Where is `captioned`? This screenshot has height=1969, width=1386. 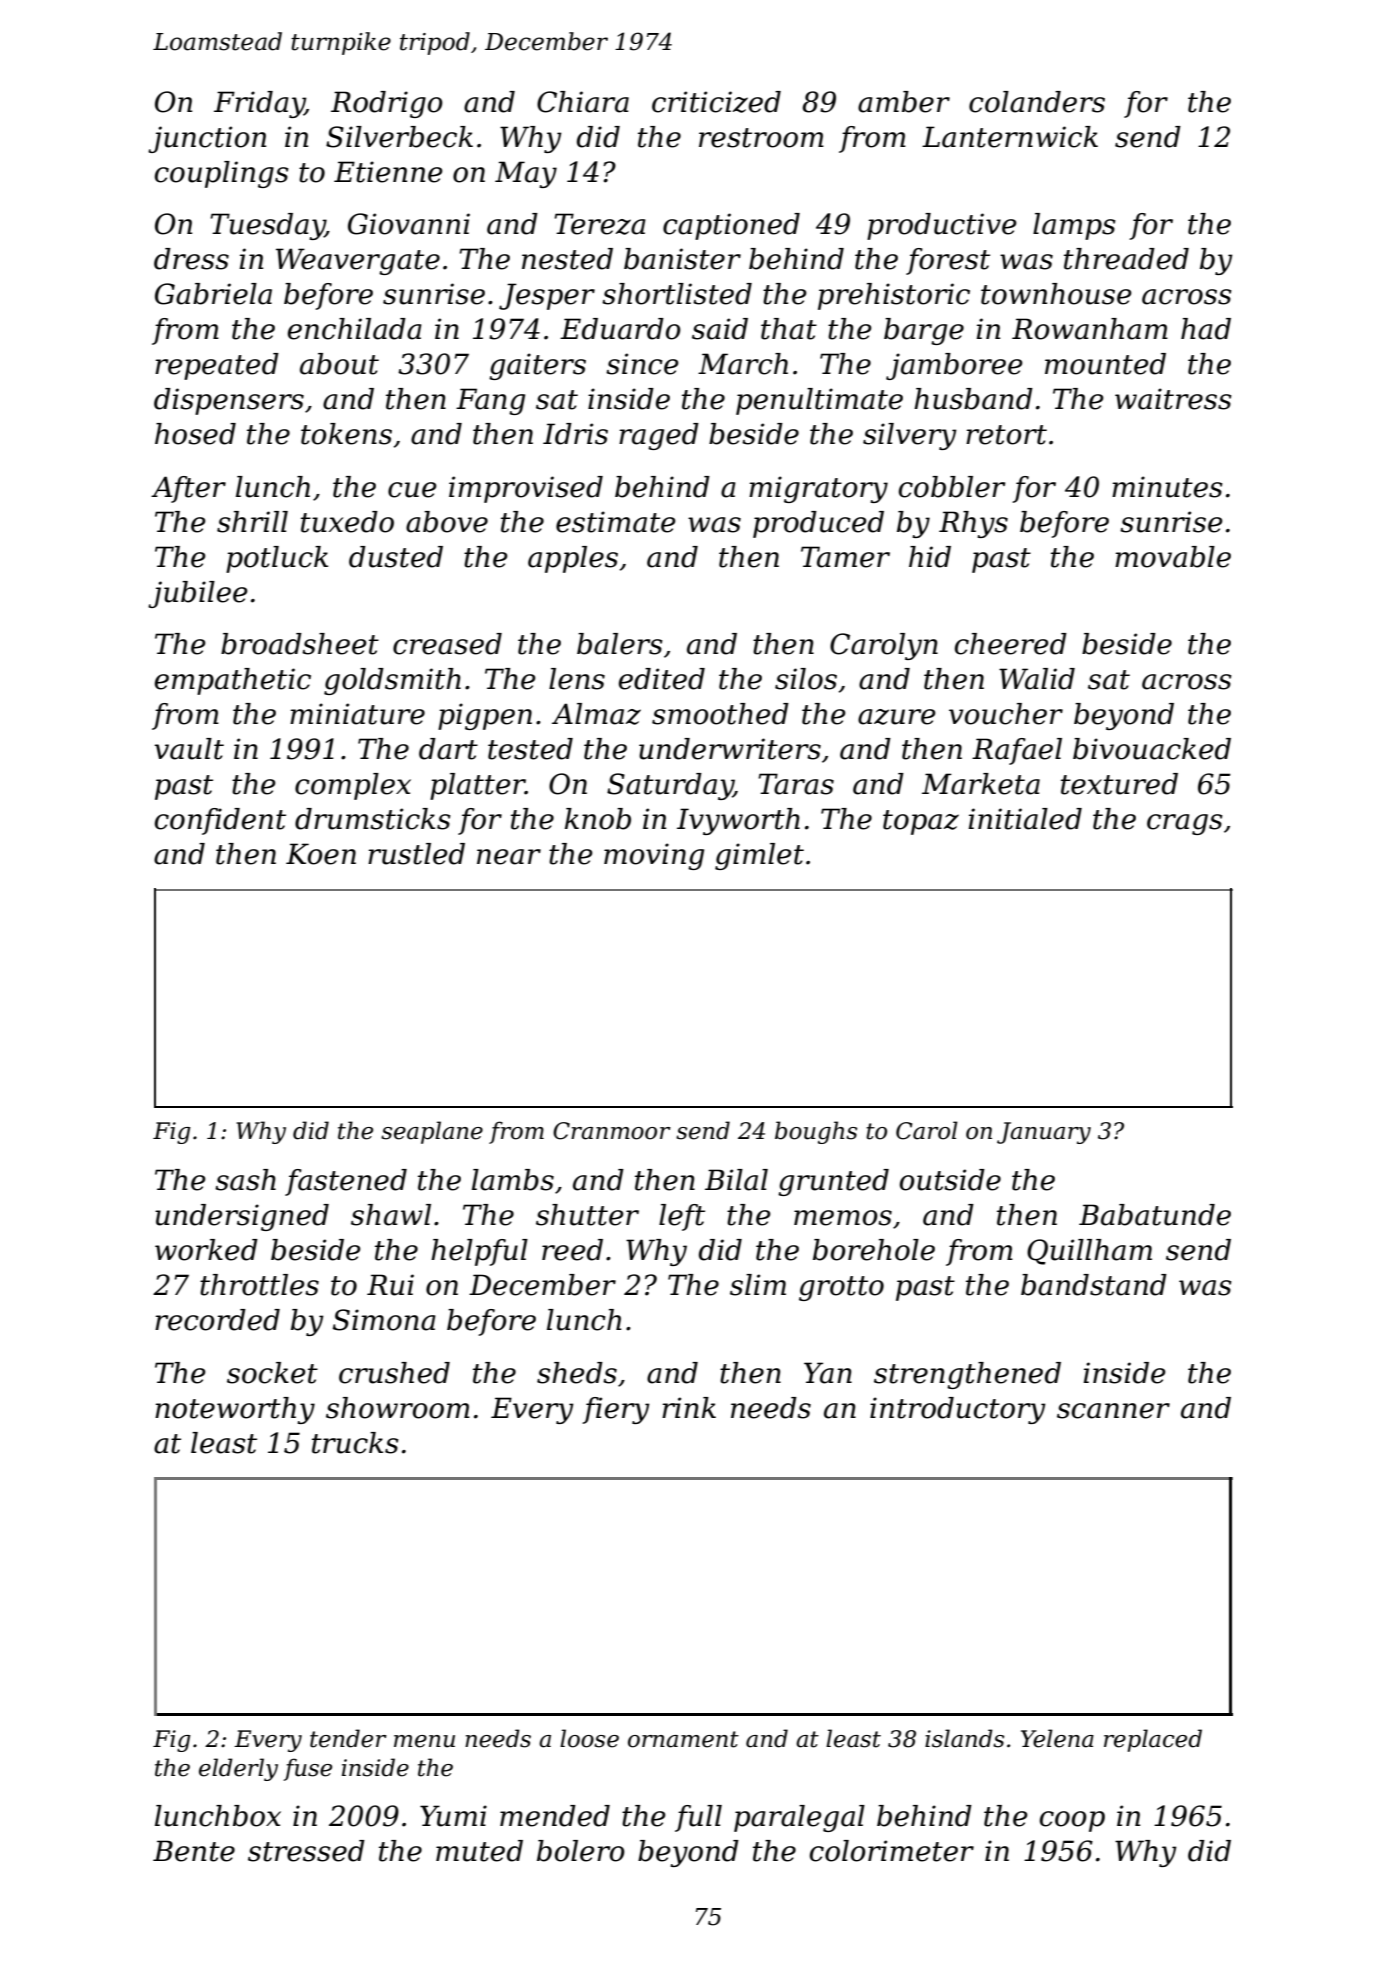 captioned is located at coordinates (731, 226).
